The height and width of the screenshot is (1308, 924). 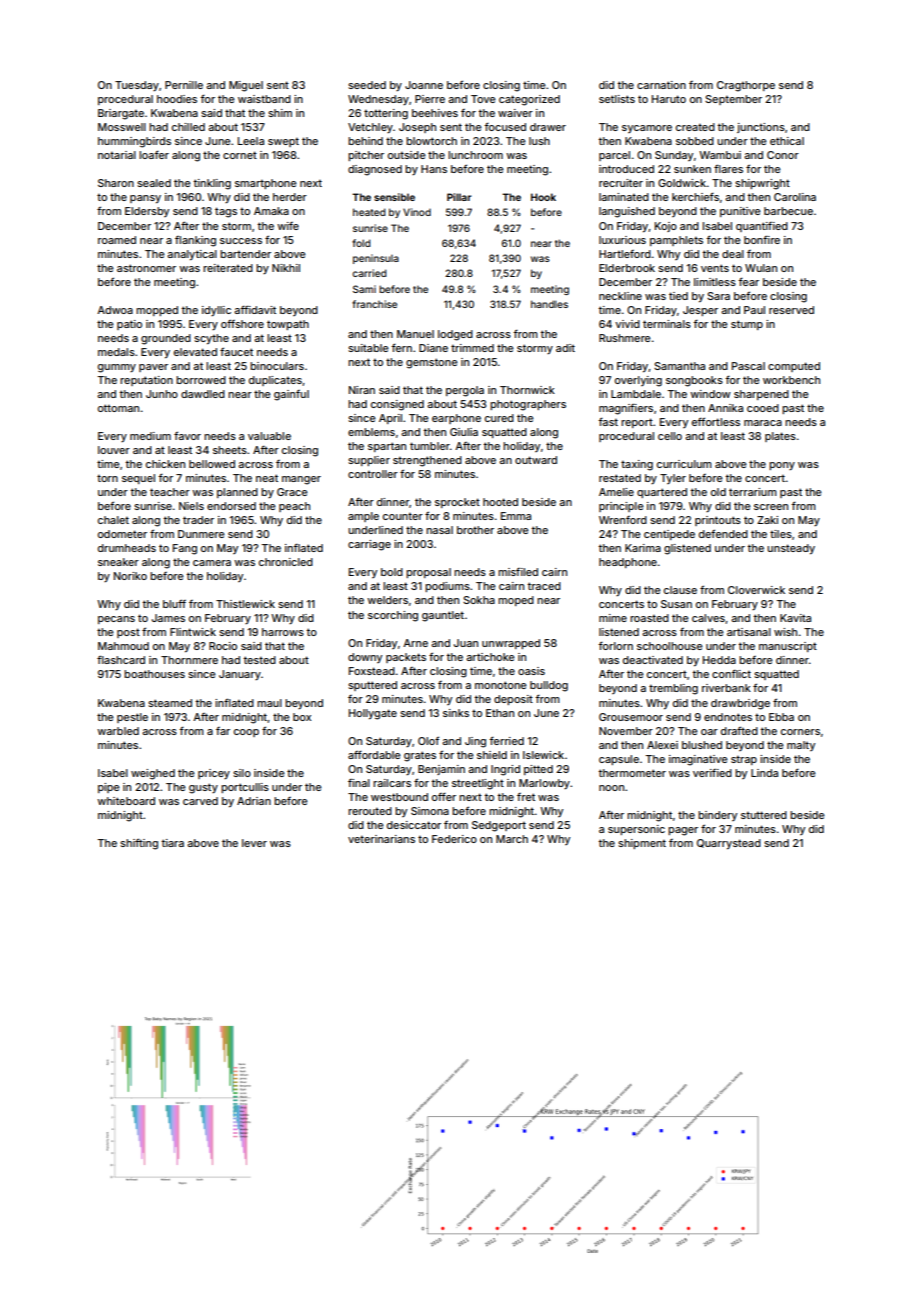 I want to click on Wrenford, so click(x=623, y=520).
